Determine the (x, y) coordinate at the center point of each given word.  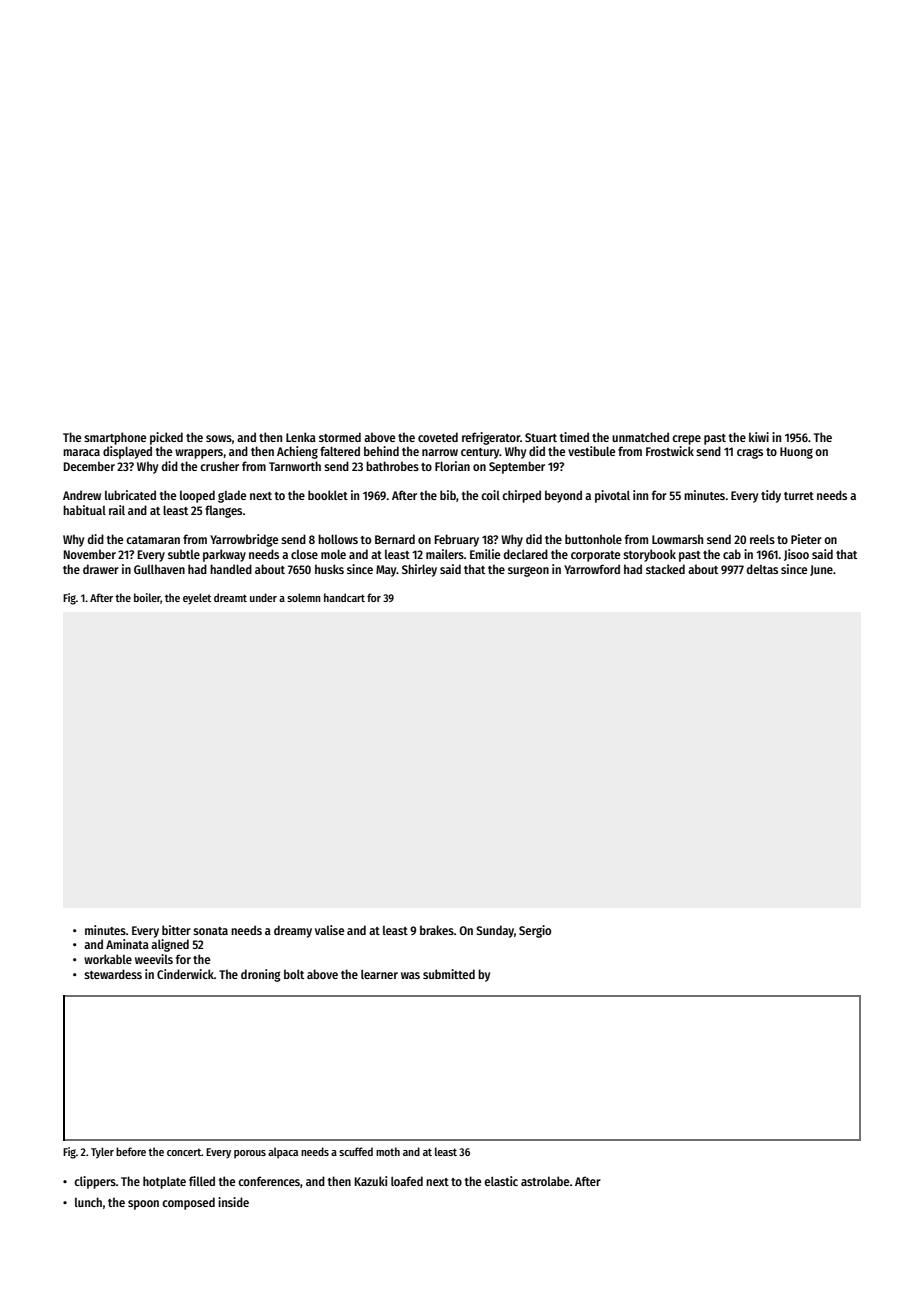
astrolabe (545, 1181)
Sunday (495, 931)
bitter (176, 930)
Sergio (535, 931)
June (821, 570)
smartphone (115, 438)
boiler (147, 598)
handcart (344, 597)
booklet (328, 495)
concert (184, 1152)
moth (388, 1151)
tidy (771, 496)
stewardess (113, 974)
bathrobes (392, 466)
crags (750, 453)
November (90, 554)
